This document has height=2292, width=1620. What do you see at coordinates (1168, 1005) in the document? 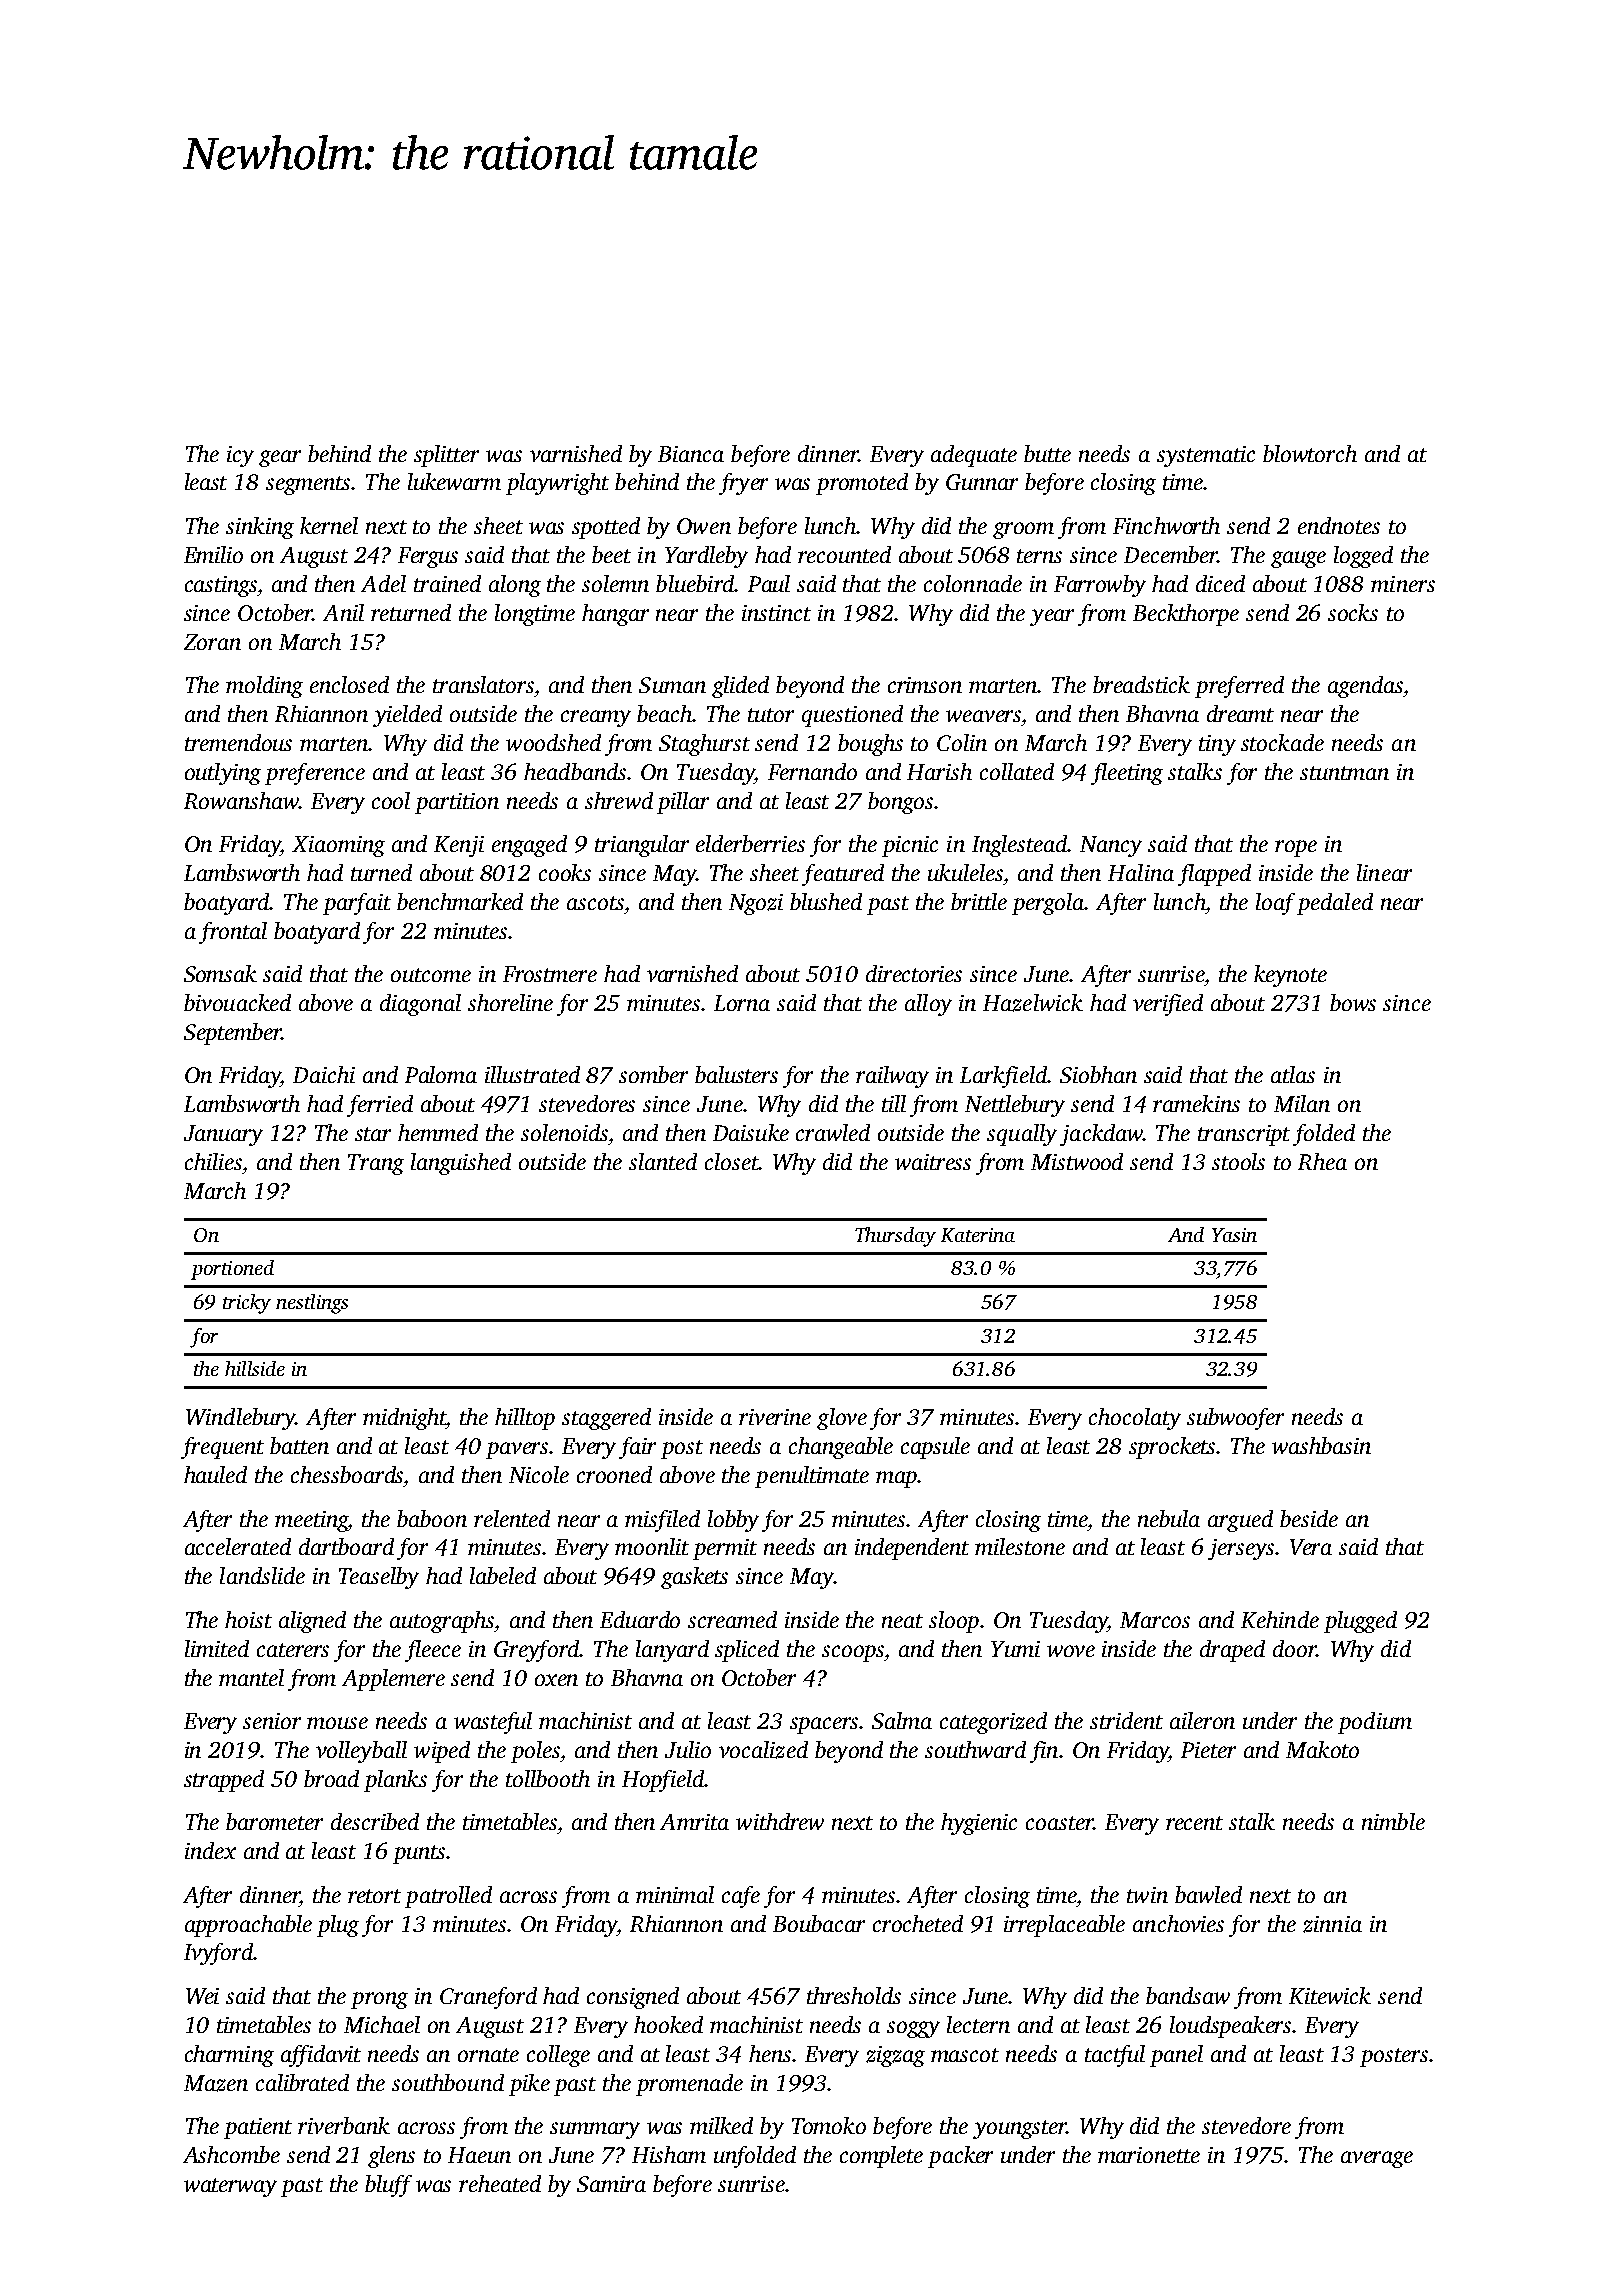
I see `verified` at bounding box center [1168, 1005].
